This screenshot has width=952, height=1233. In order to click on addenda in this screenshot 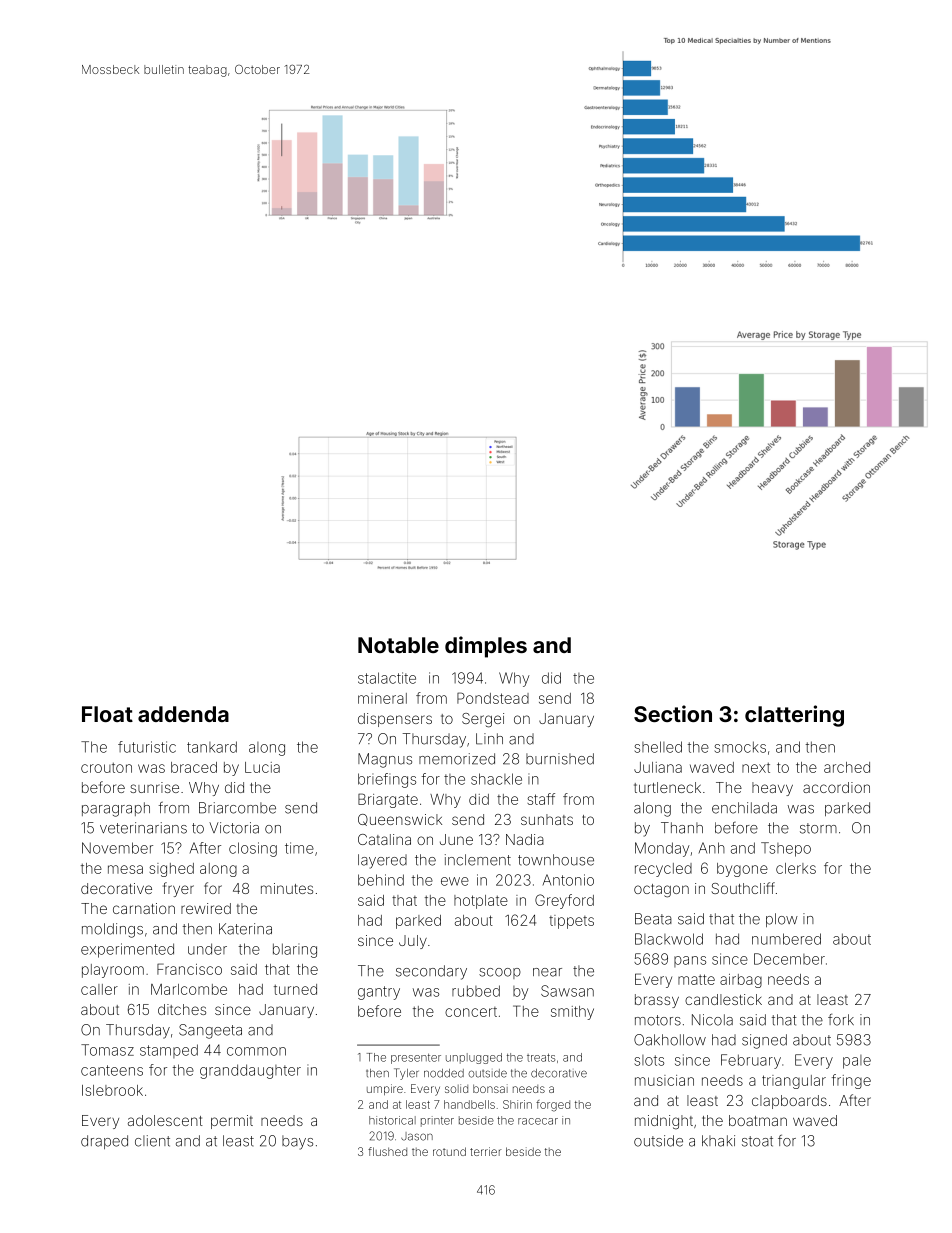, I will do `click(183, 714)`.
